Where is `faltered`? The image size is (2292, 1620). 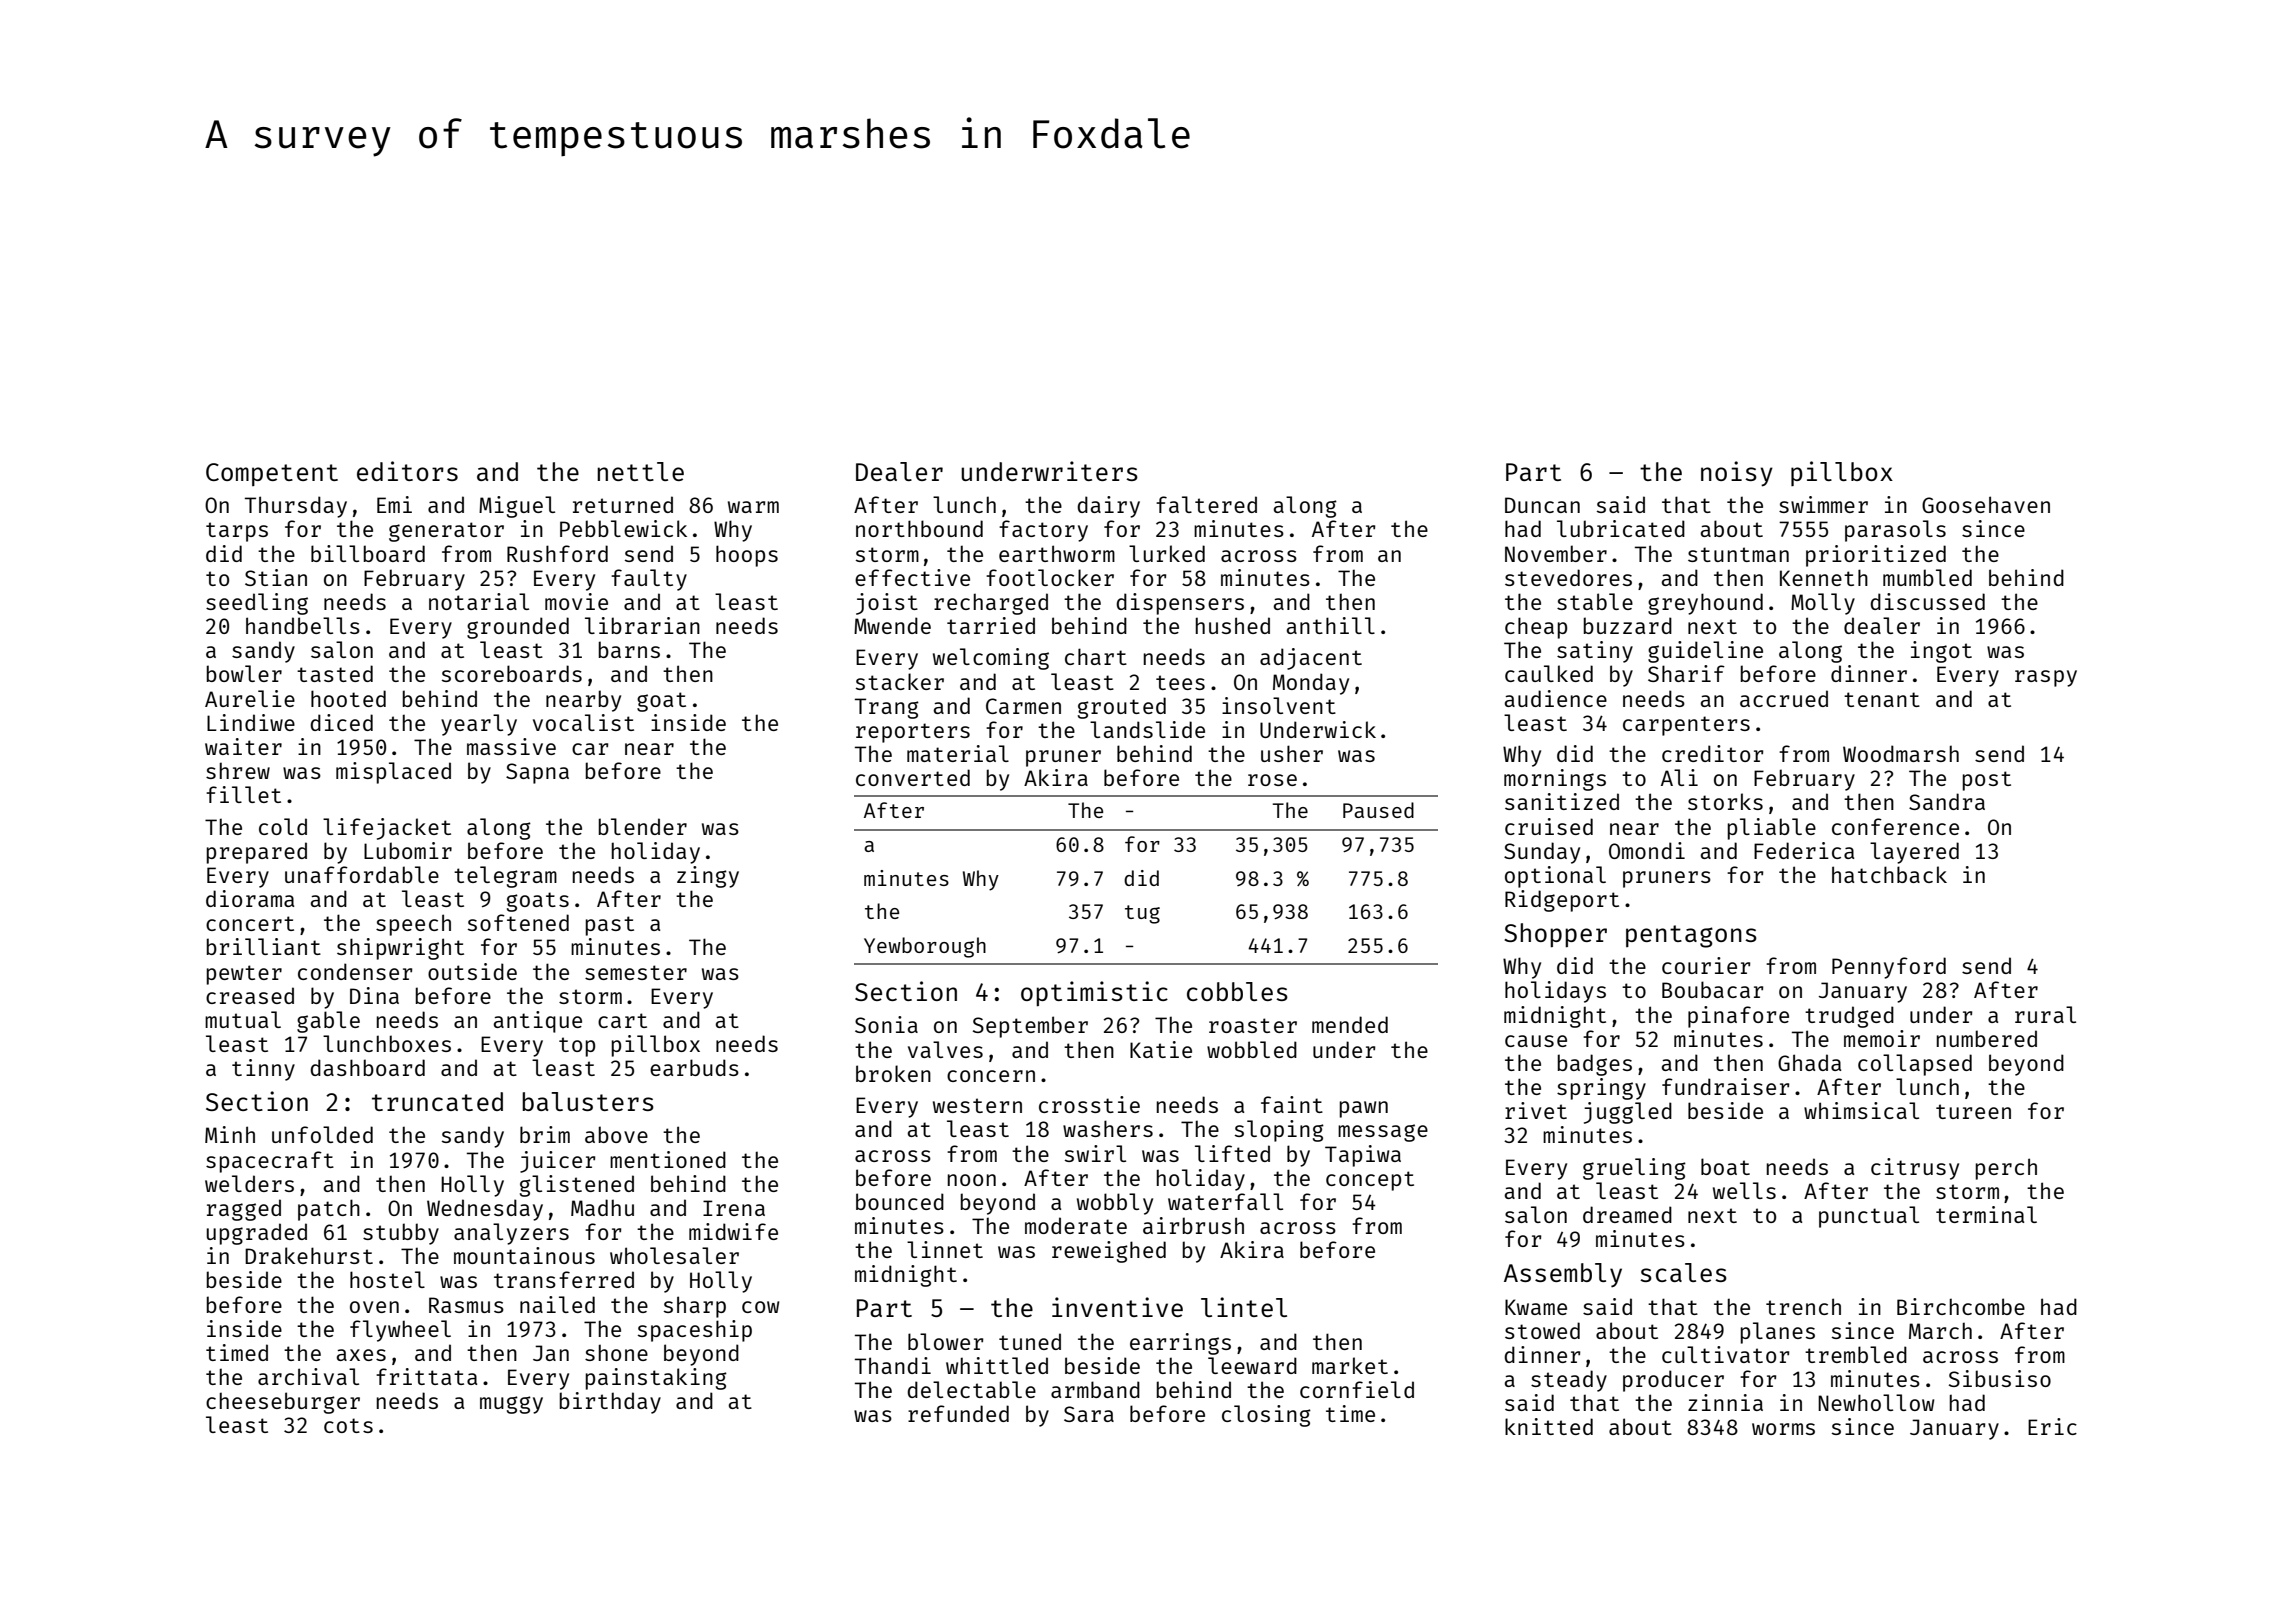
faltered is located at coordinates (1206, 504).
